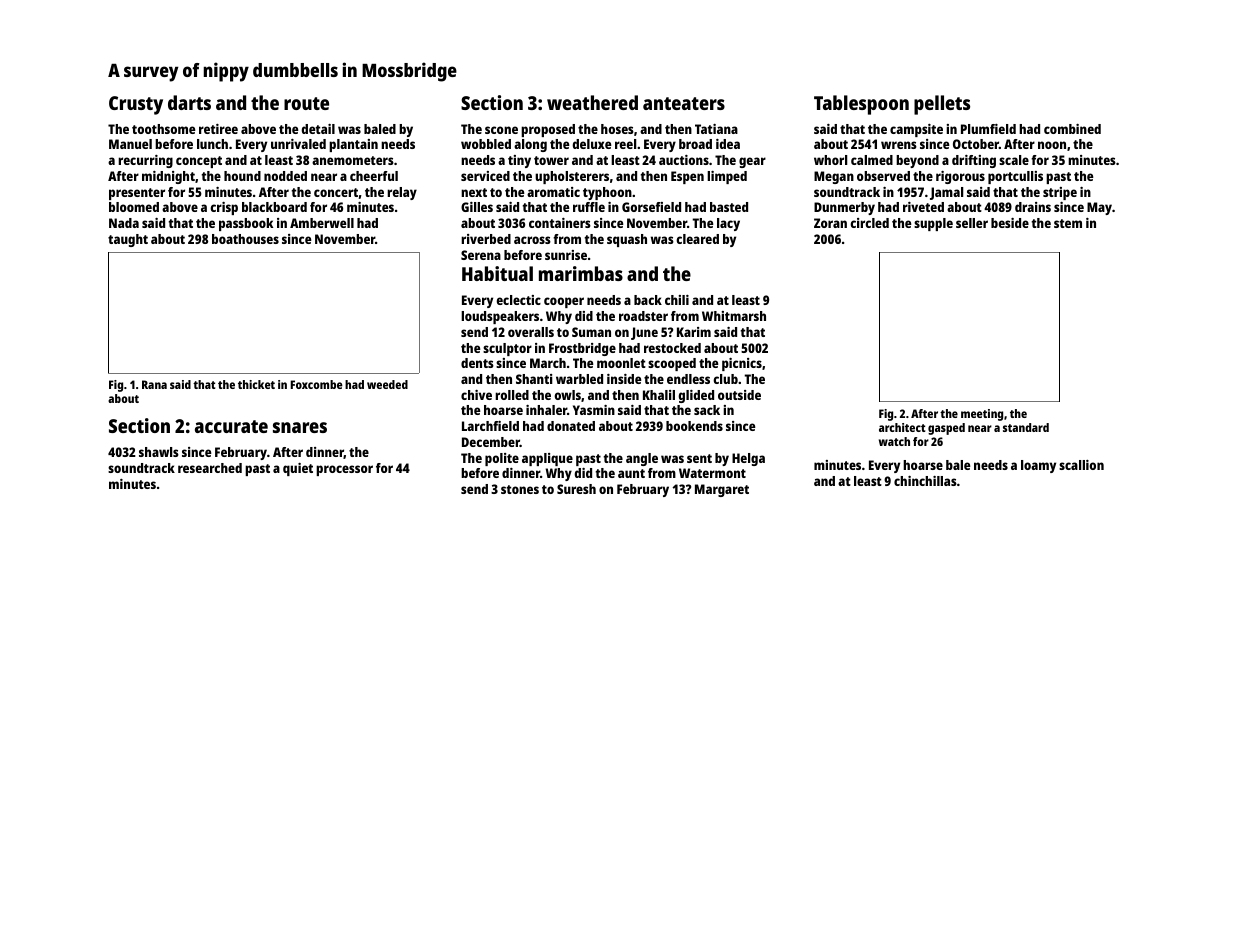 The width and height of the page is (1233, 952). Describe the element at coordinates (486, 239) in the page. I see `riverbed` at that location.
